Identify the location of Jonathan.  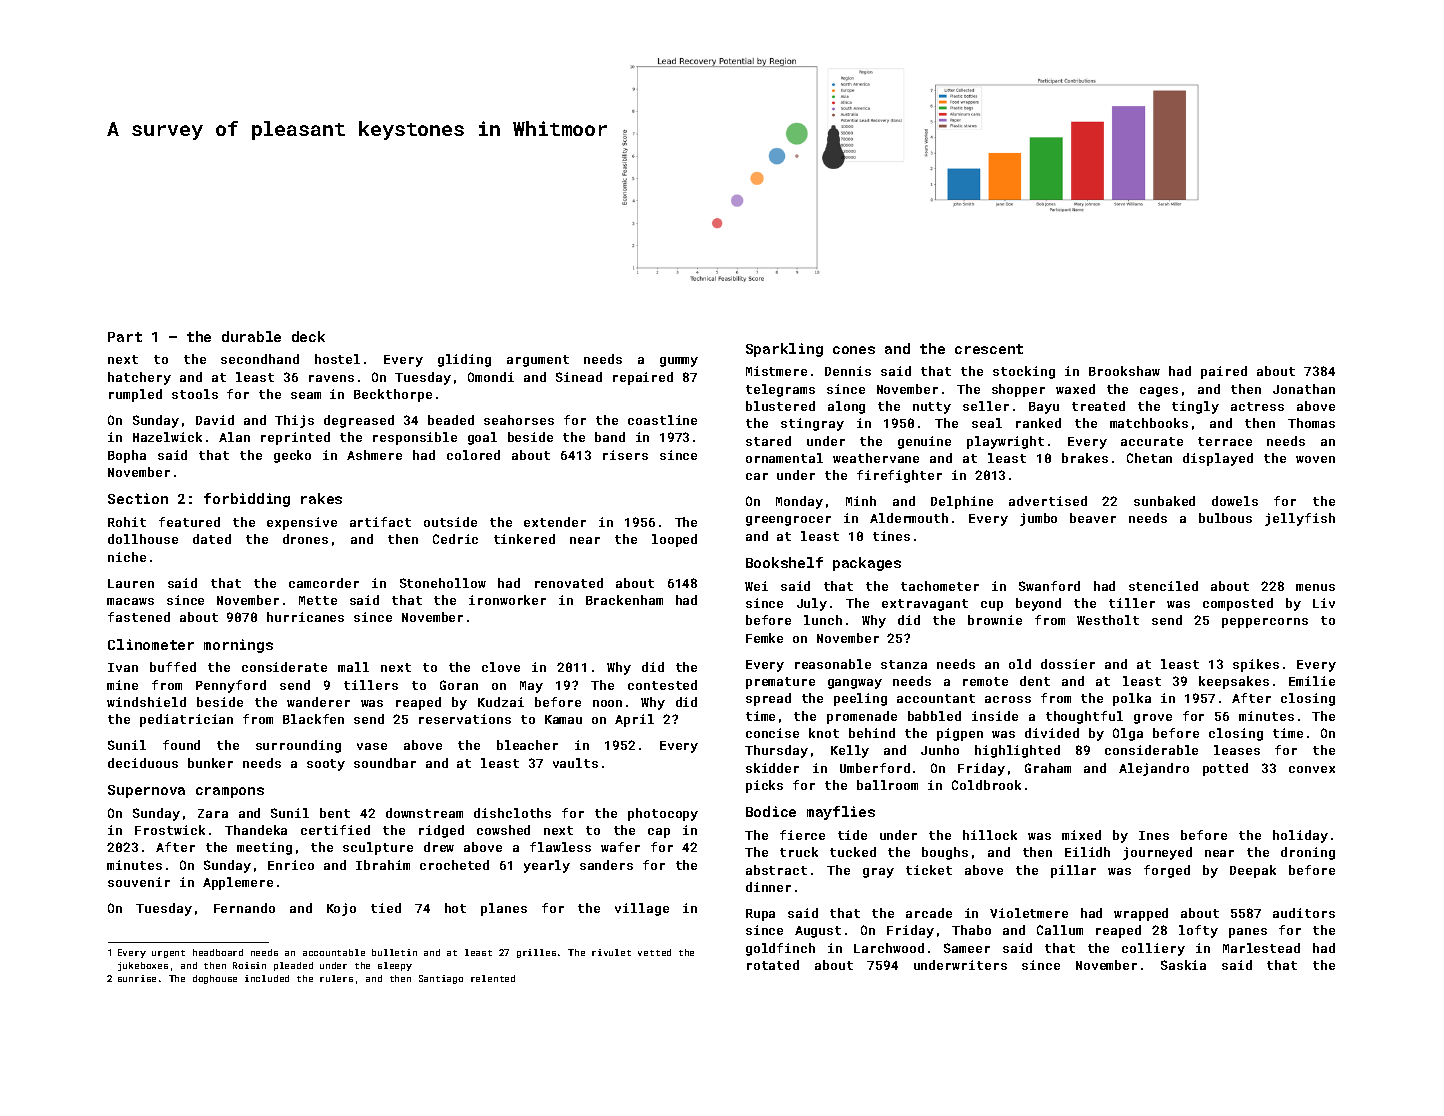
(1304, 389).
